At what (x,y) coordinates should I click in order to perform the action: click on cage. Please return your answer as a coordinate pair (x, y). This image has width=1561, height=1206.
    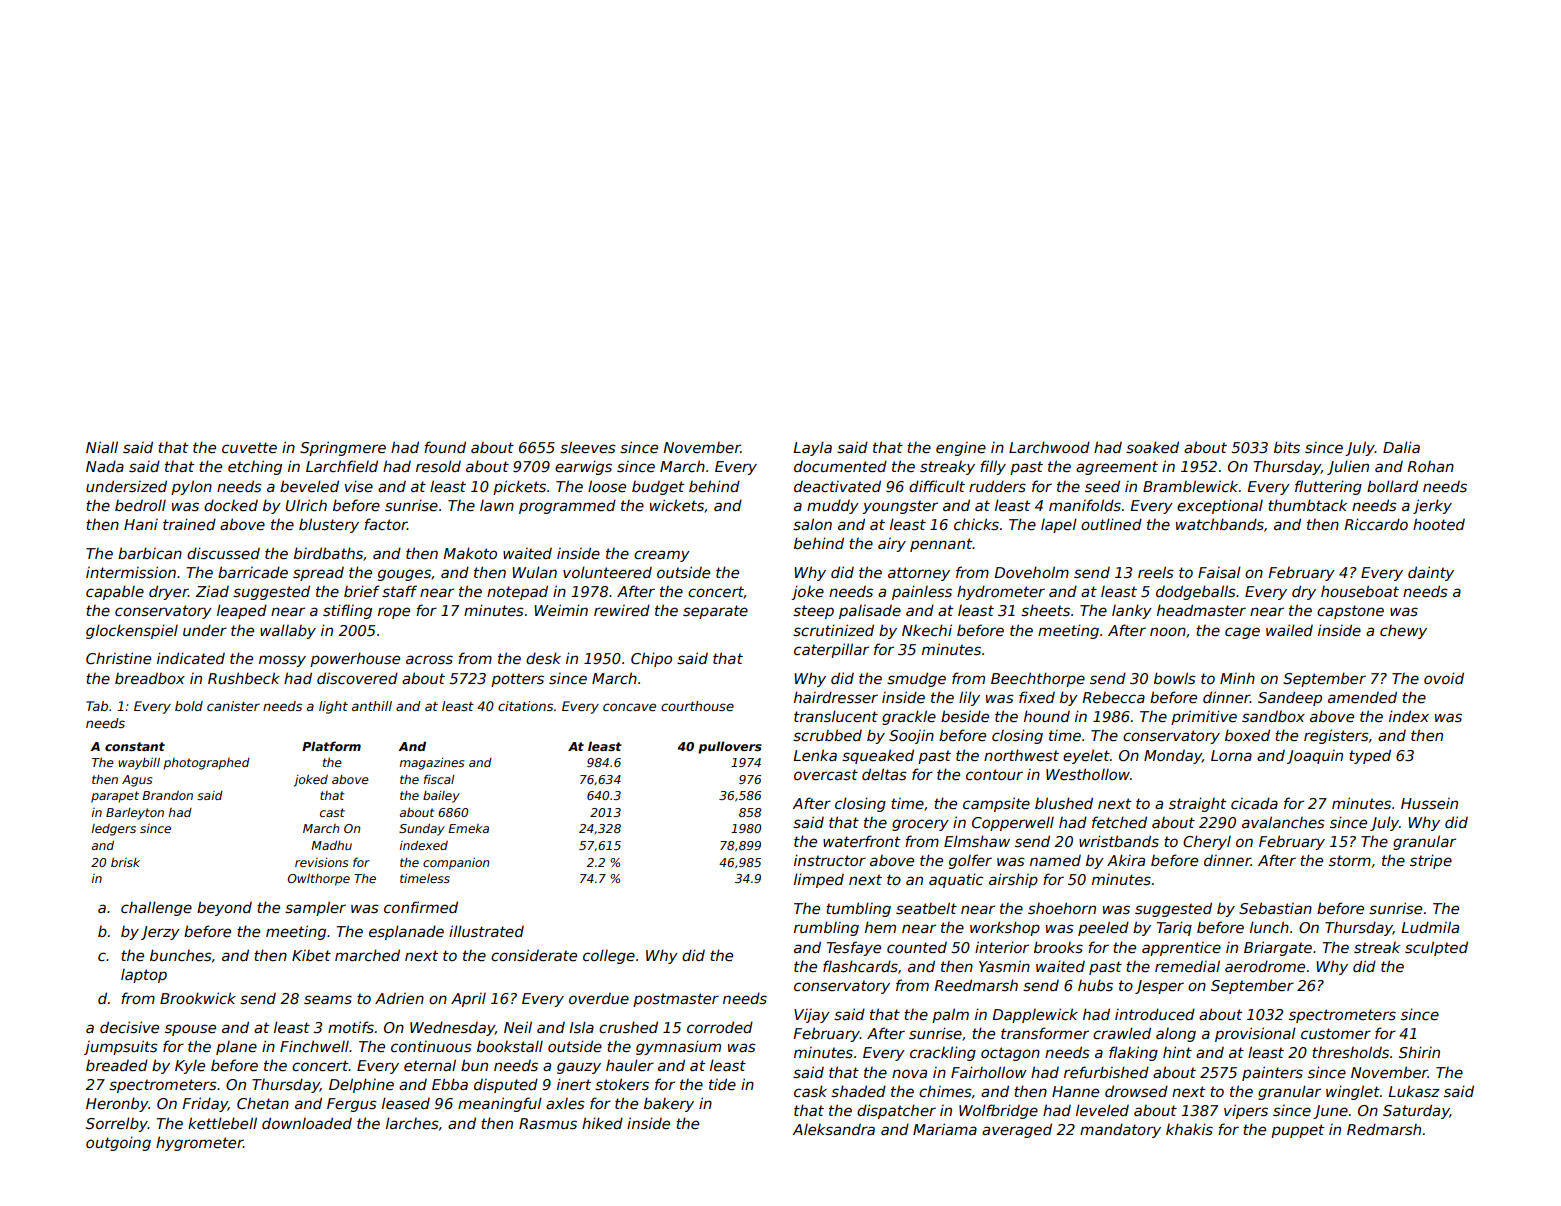
    Looking at the image, I should click on (1242, 633).
